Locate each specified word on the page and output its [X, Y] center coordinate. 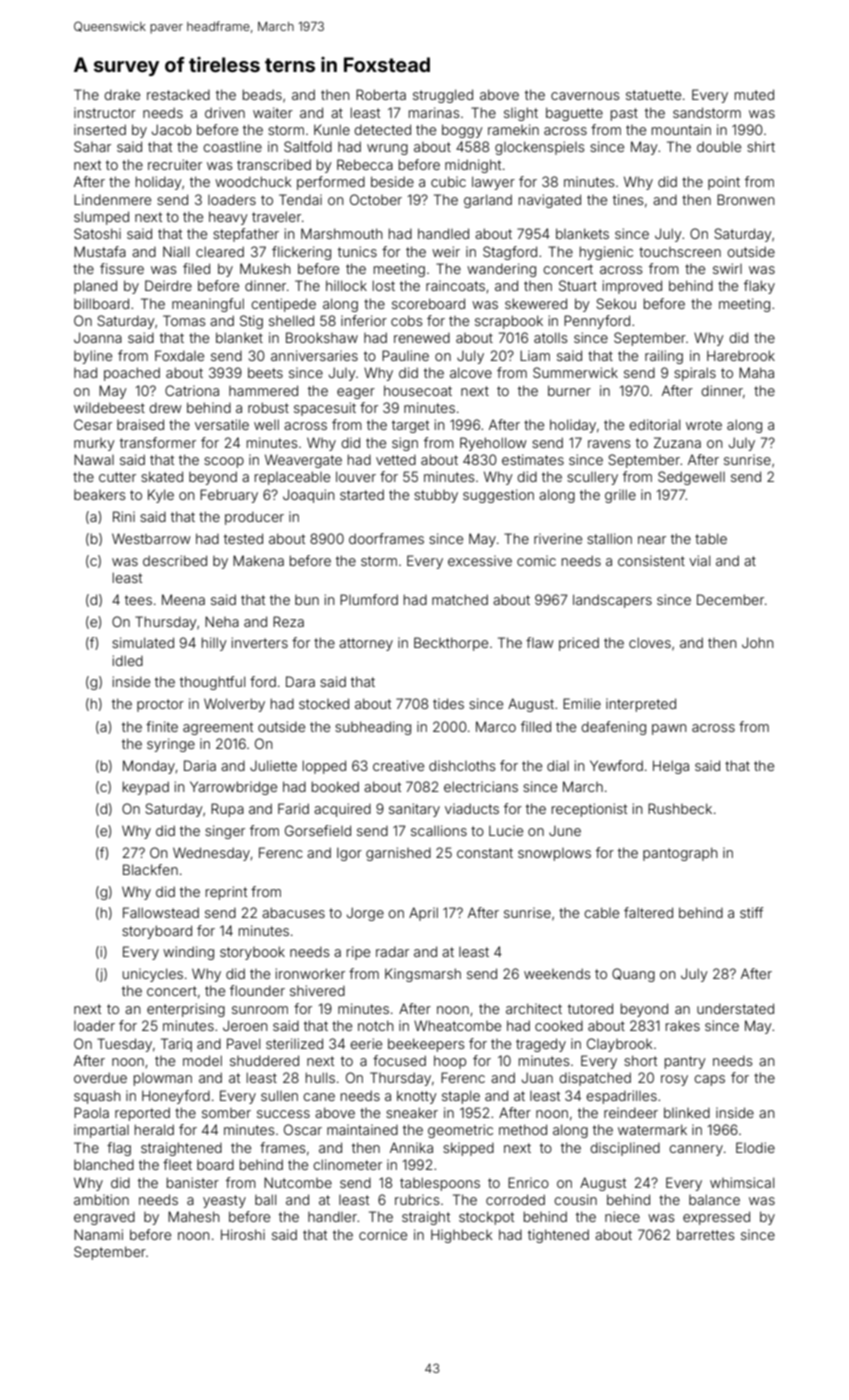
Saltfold [308, 146]
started [362, 494]
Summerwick [575, 372]
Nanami [98, 1234]
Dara [300, 681]
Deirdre [168, 285]
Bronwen [746, 199]
